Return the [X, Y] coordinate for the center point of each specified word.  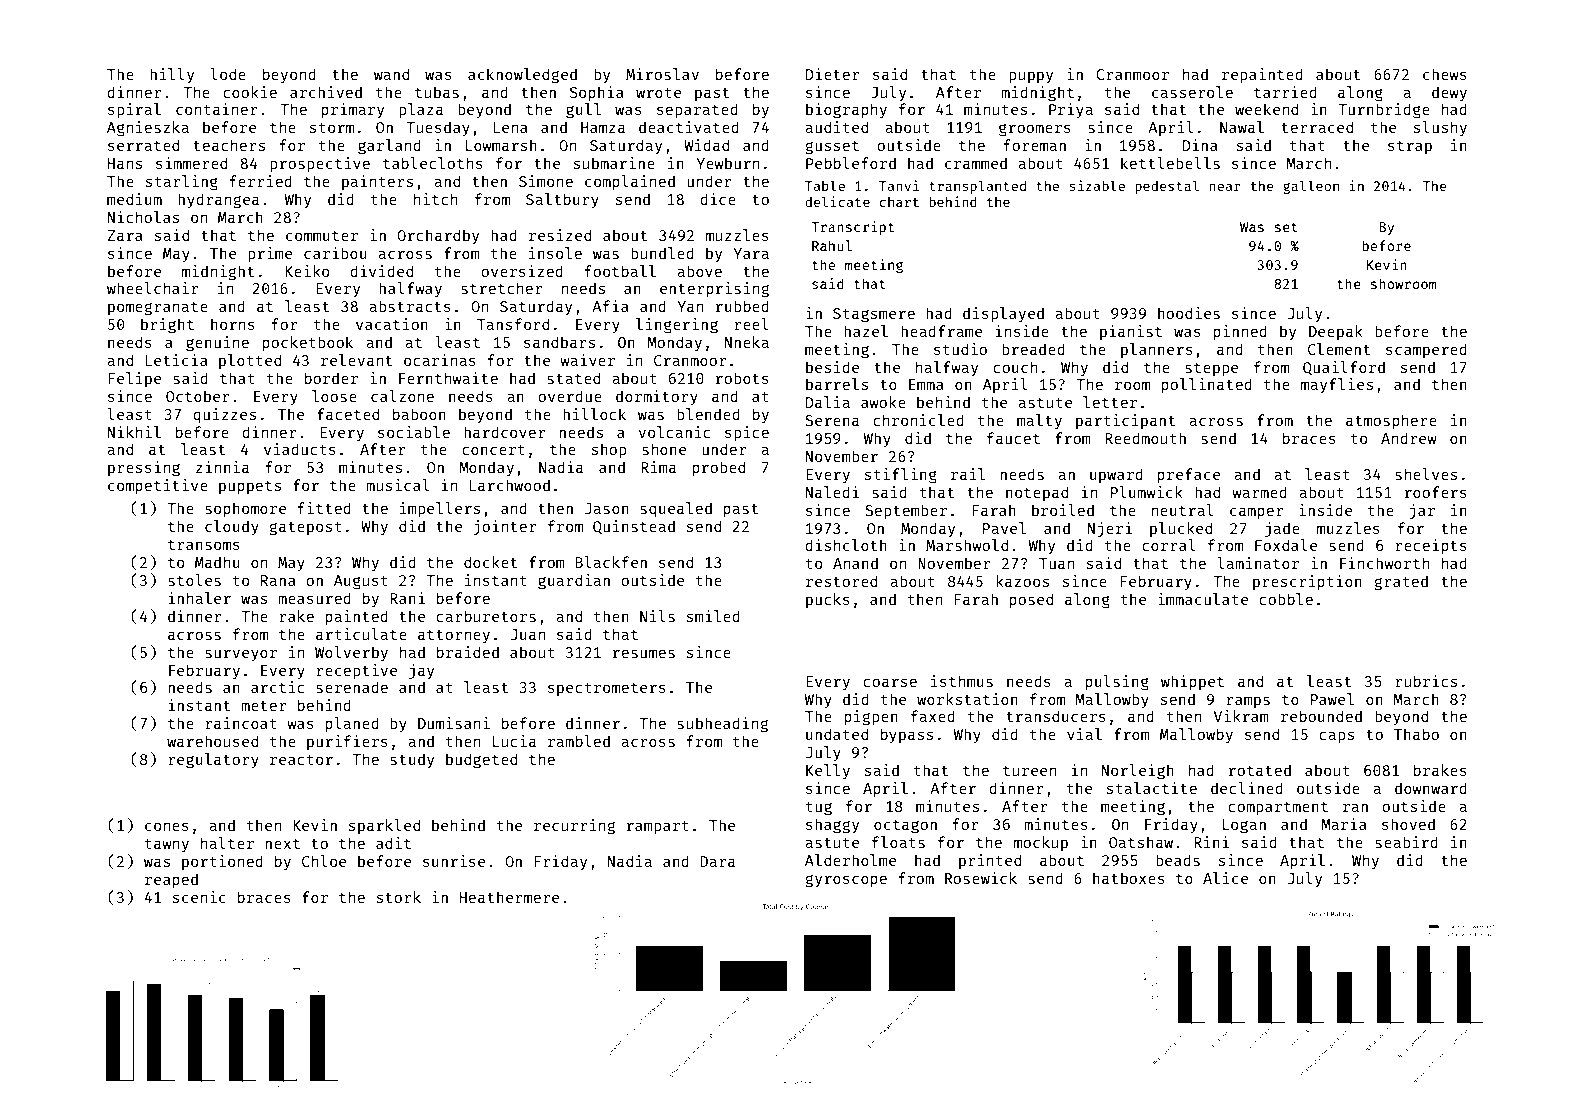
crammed [976, 163]
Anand [855, 563]
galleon [1311, 187]
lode [228, 74]
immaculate [1203, 599]
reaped [171, 880]
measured [314, 598]
